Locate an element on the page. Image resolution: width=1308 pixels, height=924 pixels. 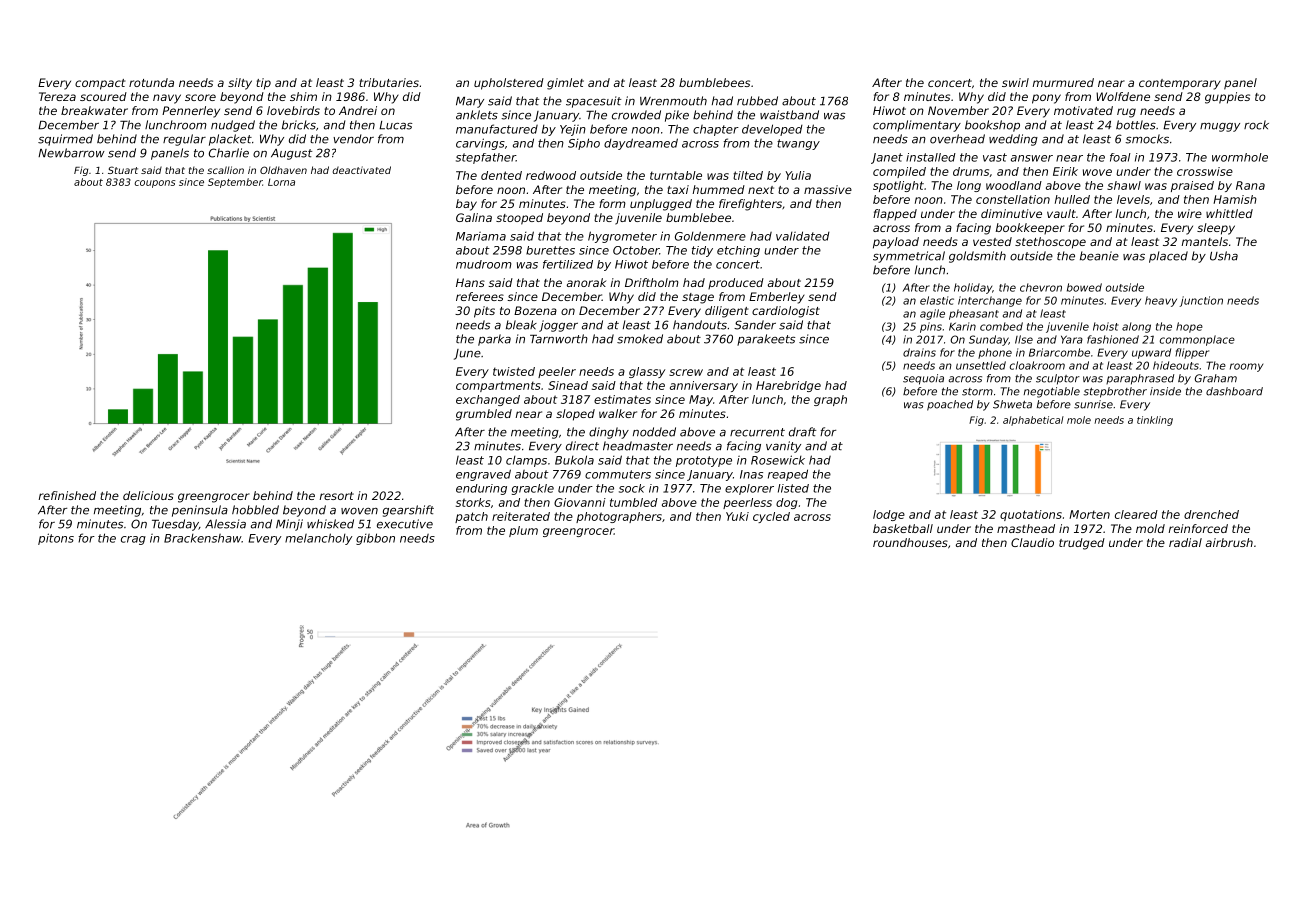
swirl is located at coordinates (1015, 82).
